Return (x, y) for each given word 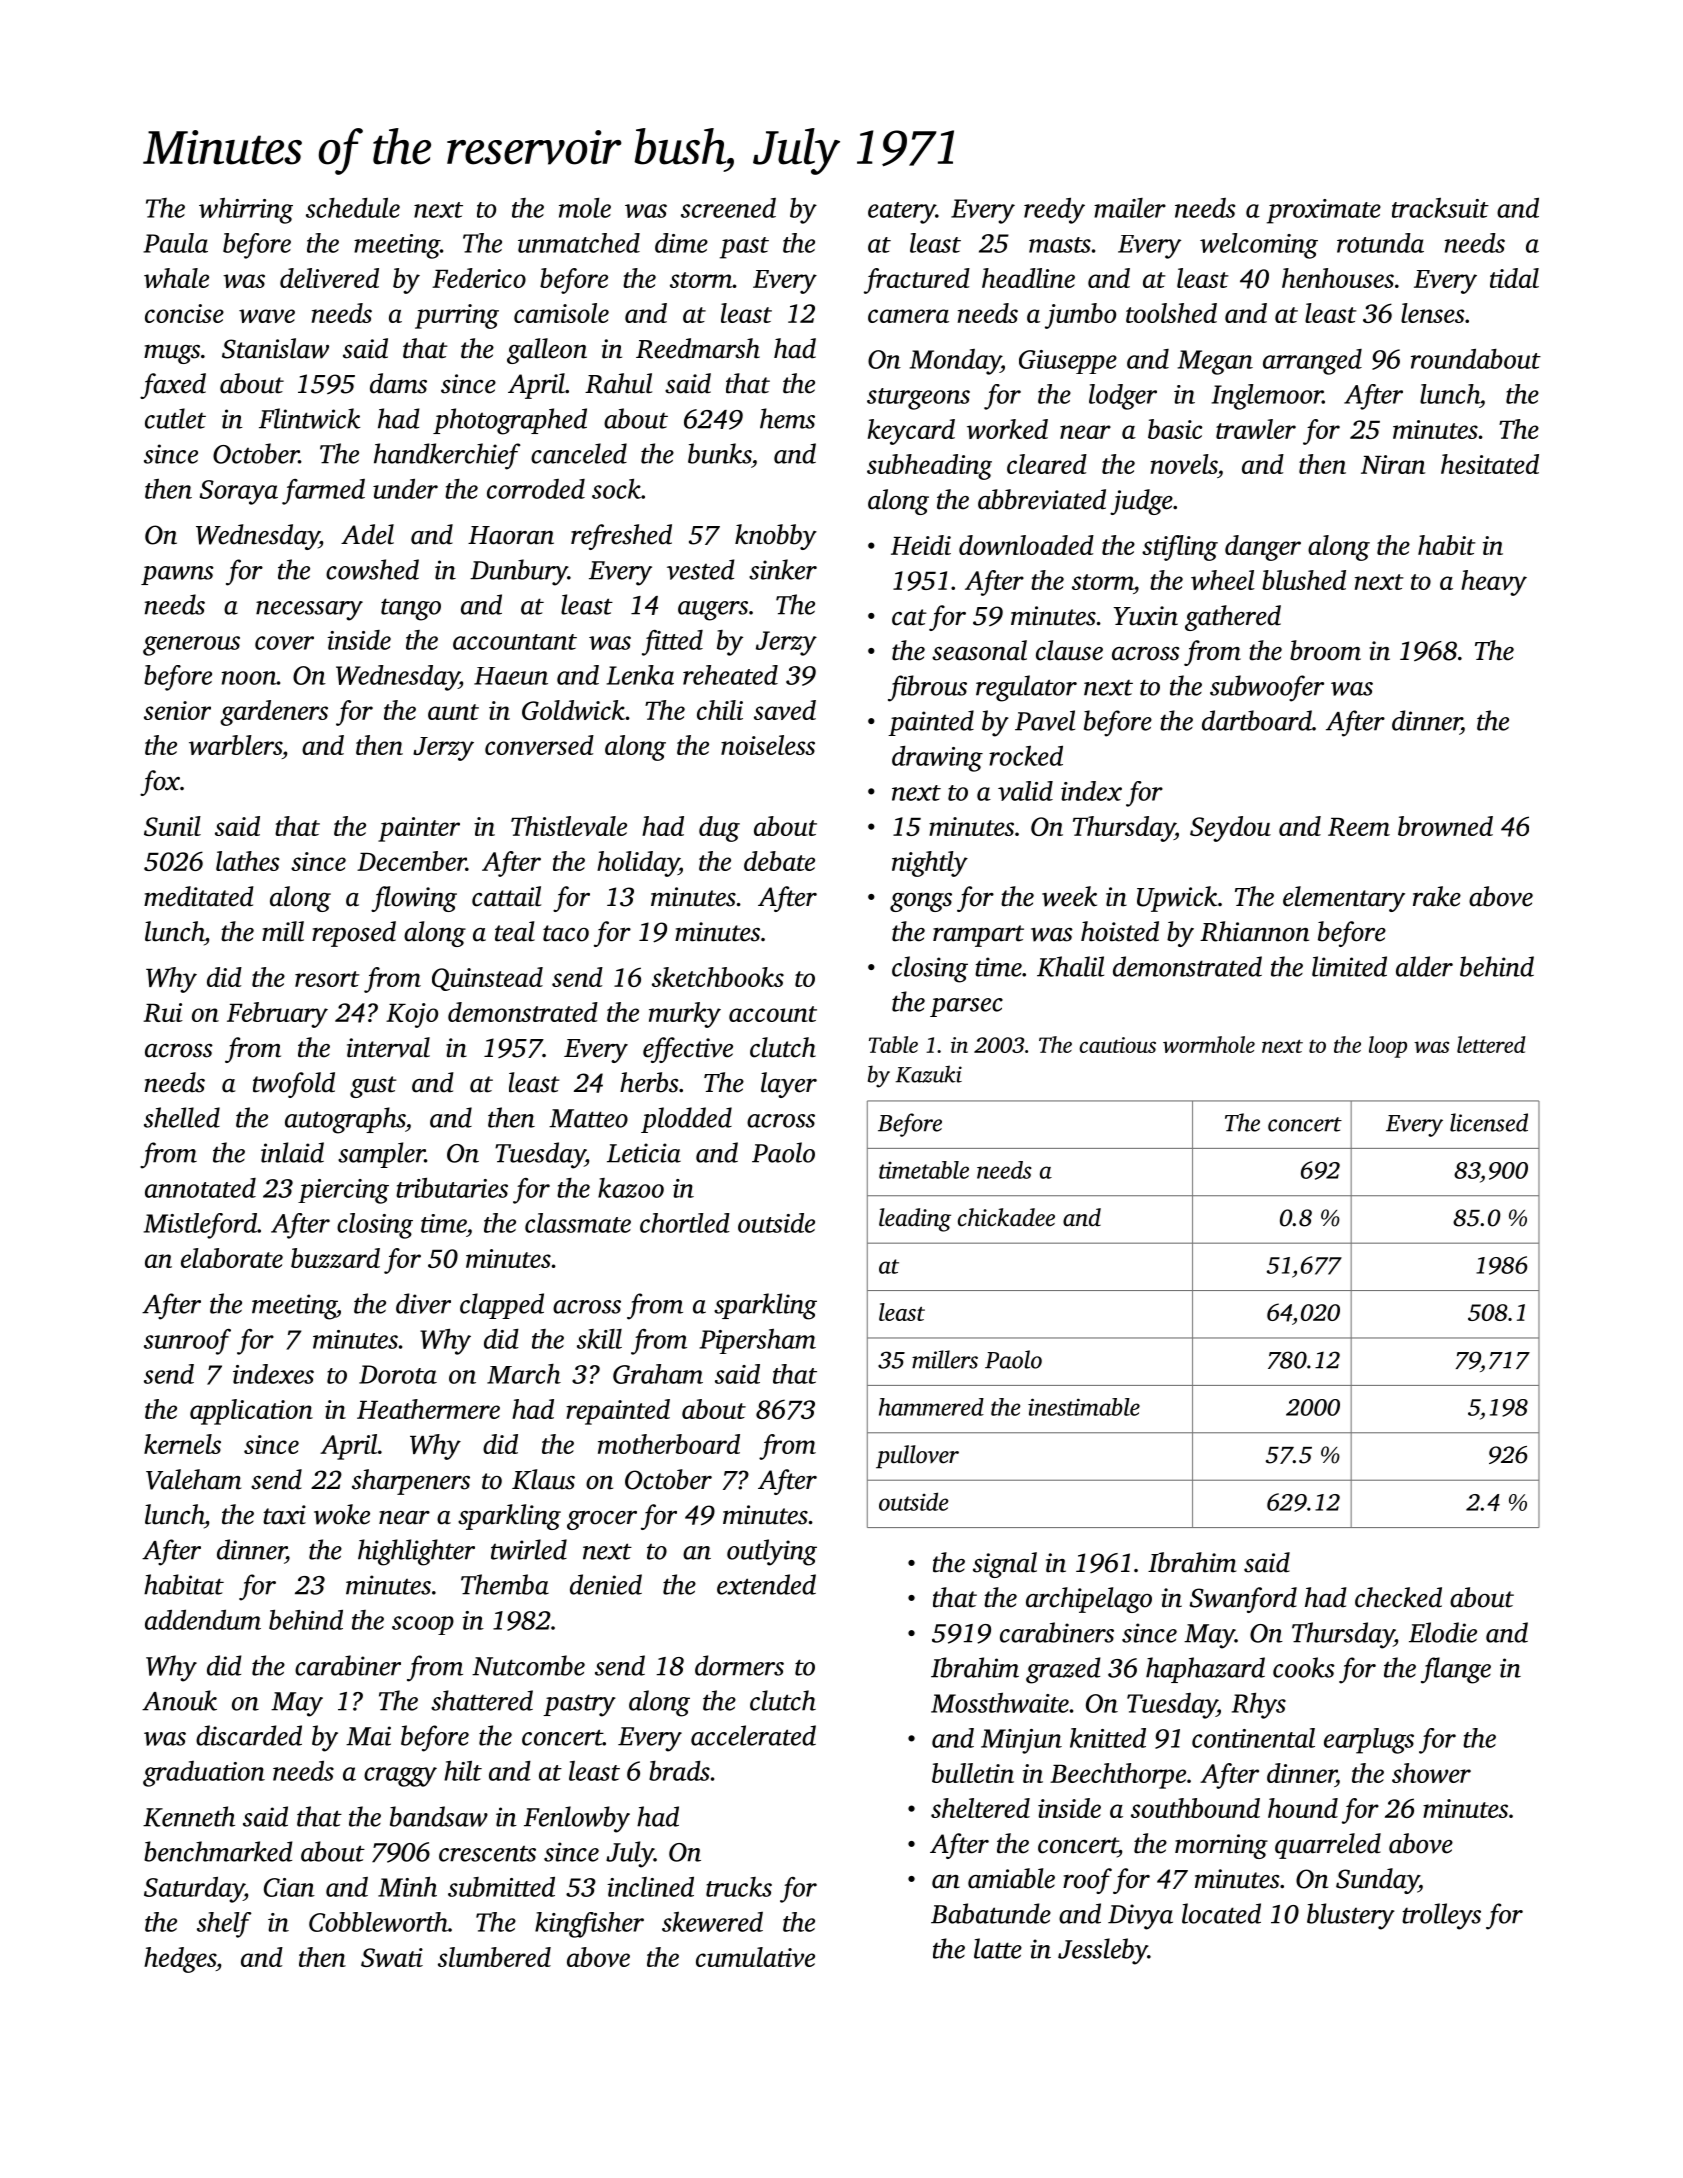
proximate (1324, 211)
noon (249, 678)
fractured (917, 281)
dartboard (1257, 720)
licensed (1489, 1122)
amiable (1011, 1878)
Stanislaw (275, 348)
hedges (180, 1960)
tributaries (452, 1188)
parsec (966, 1007)
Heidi (921, 545)
